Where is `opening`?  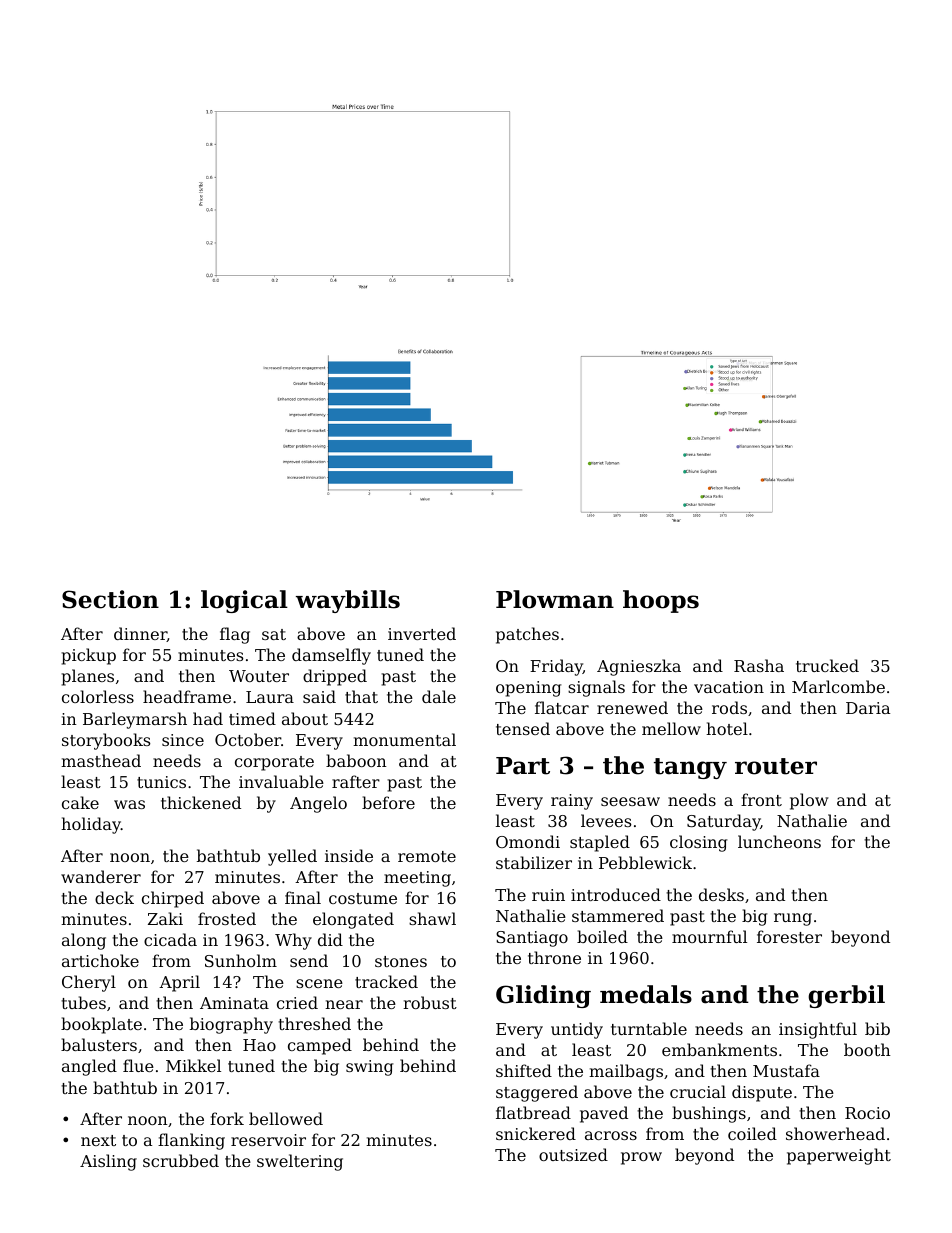
opening is located at coordinates (528, 689).
